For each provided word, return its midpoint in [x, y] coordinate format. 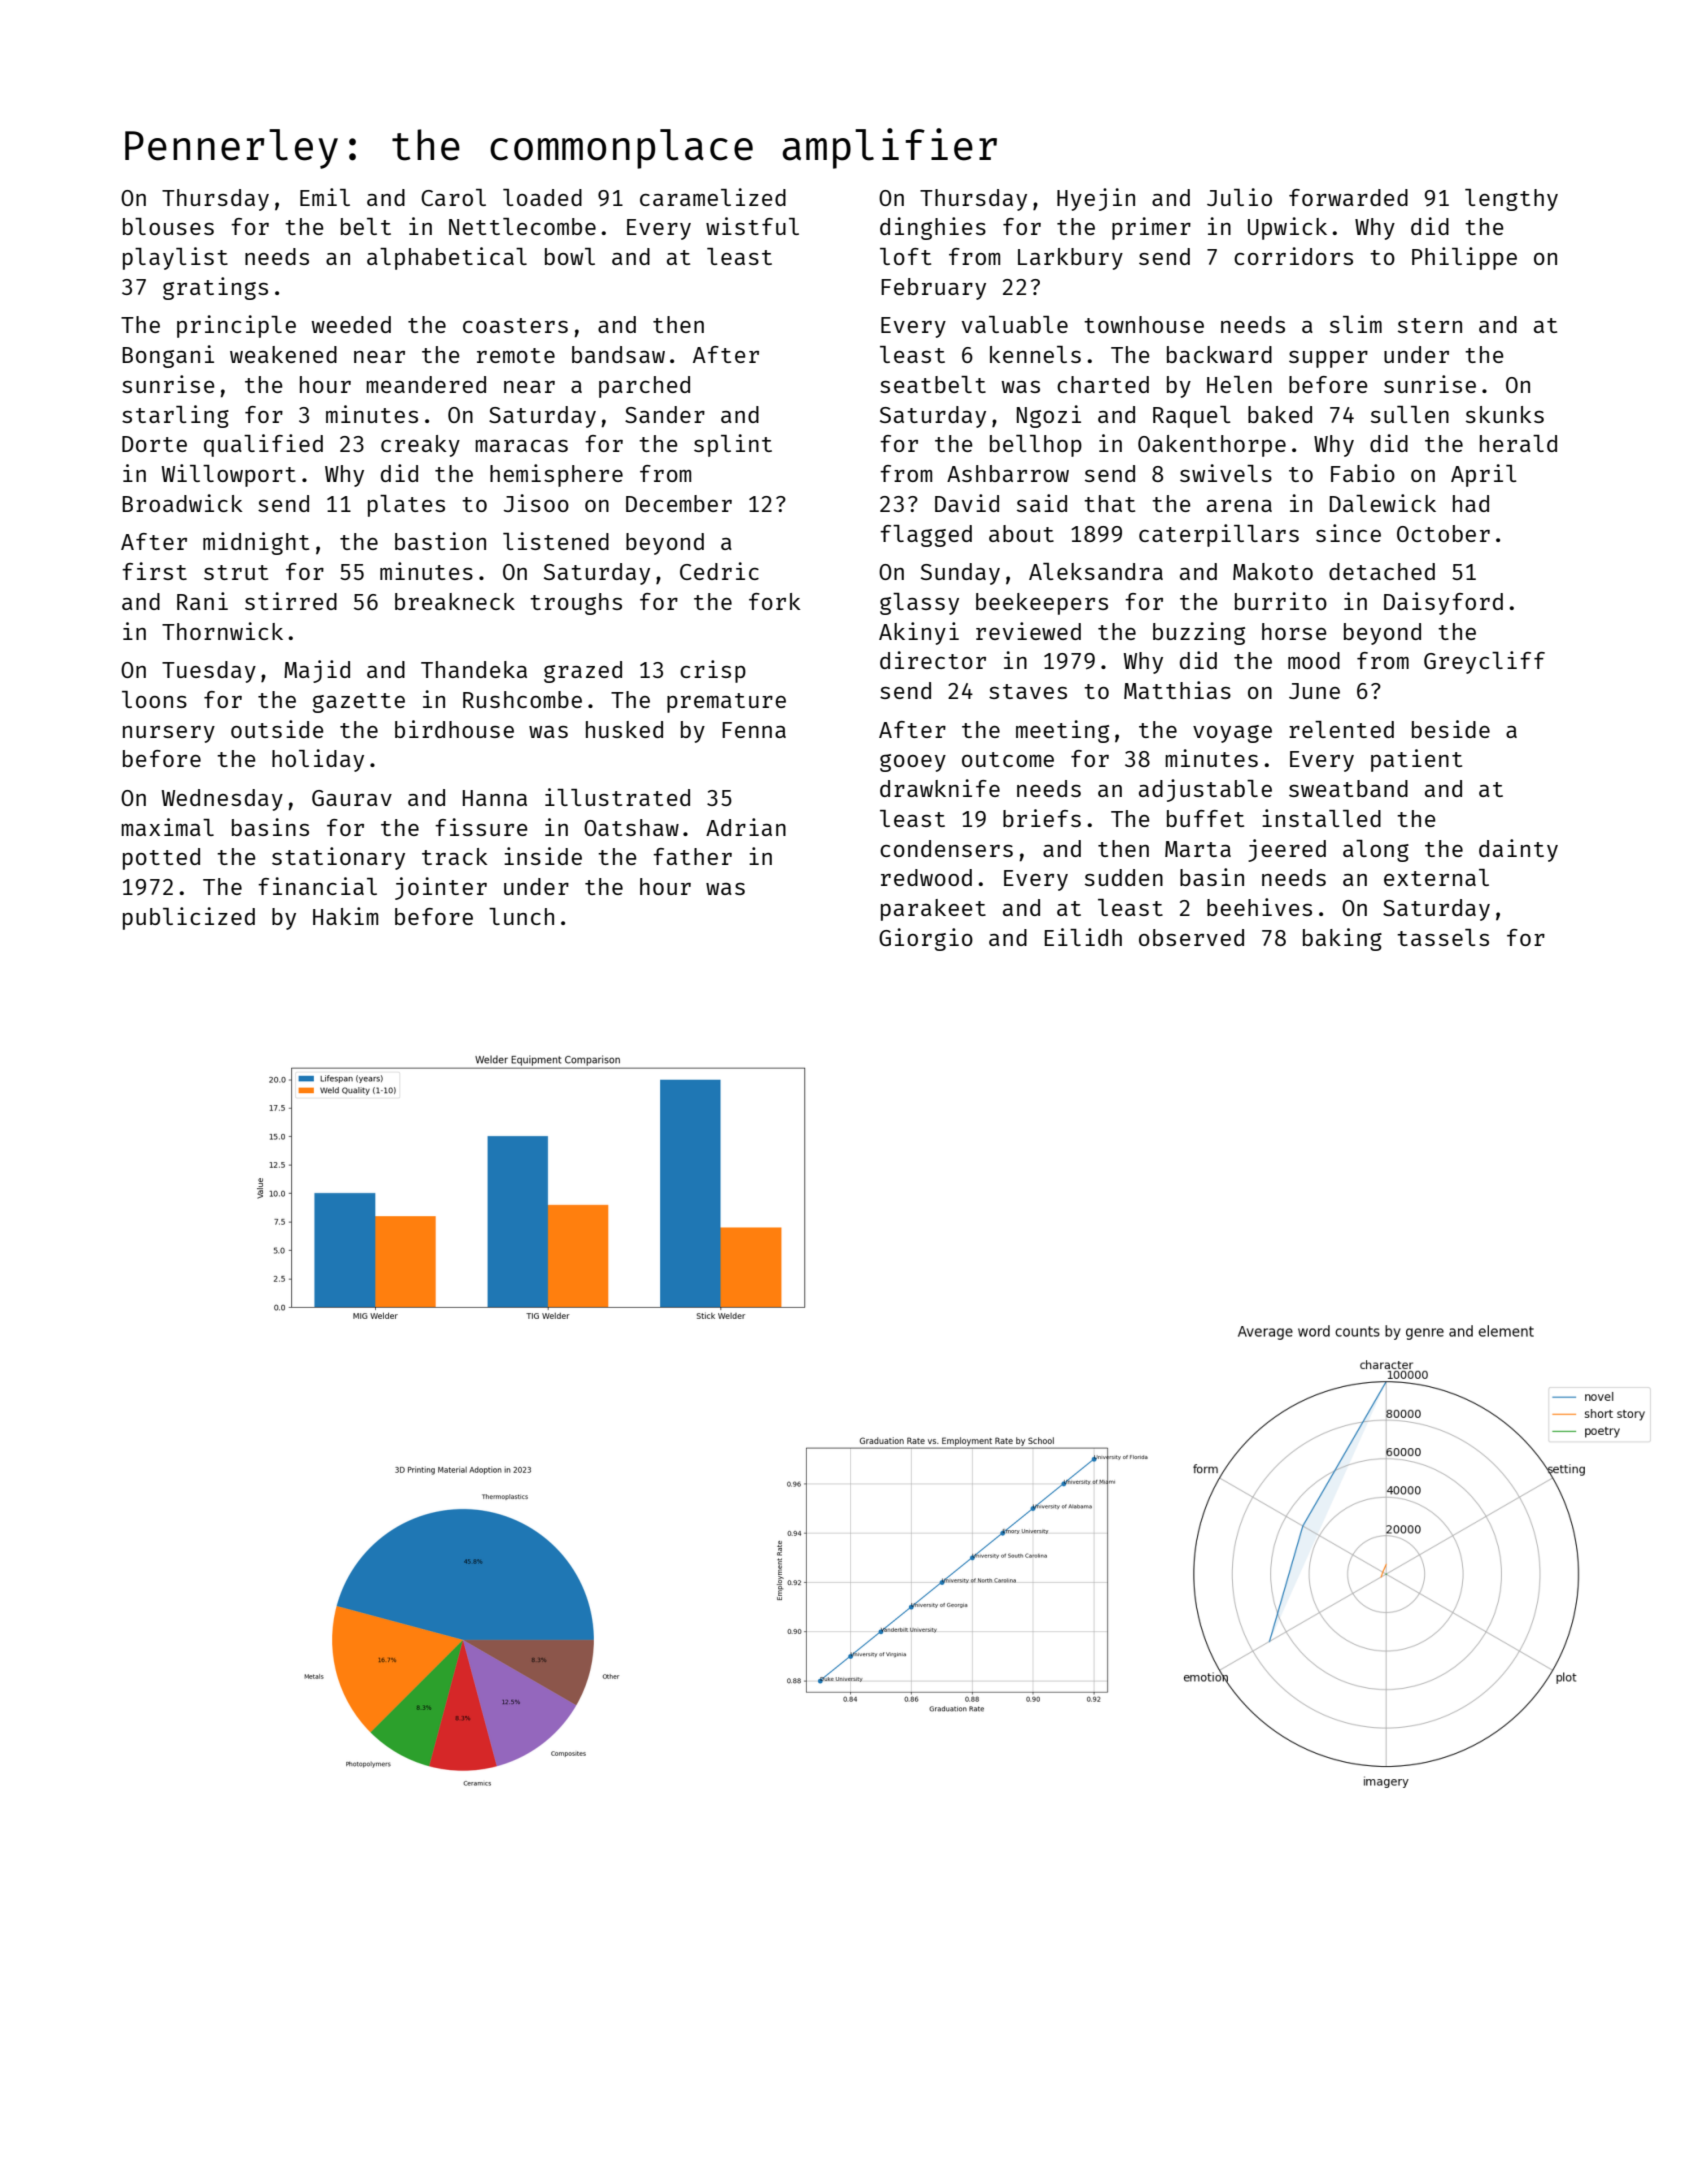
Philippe [1464, 258]
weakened [283, 354]
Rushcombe [522, 699]
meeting [1062, 731]
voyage [1232, 734]
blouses [168, 226]
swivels [1226, 473]
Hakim [345, 916]
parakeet [933, 910]
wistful [752, 226]
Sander [665, 414]
